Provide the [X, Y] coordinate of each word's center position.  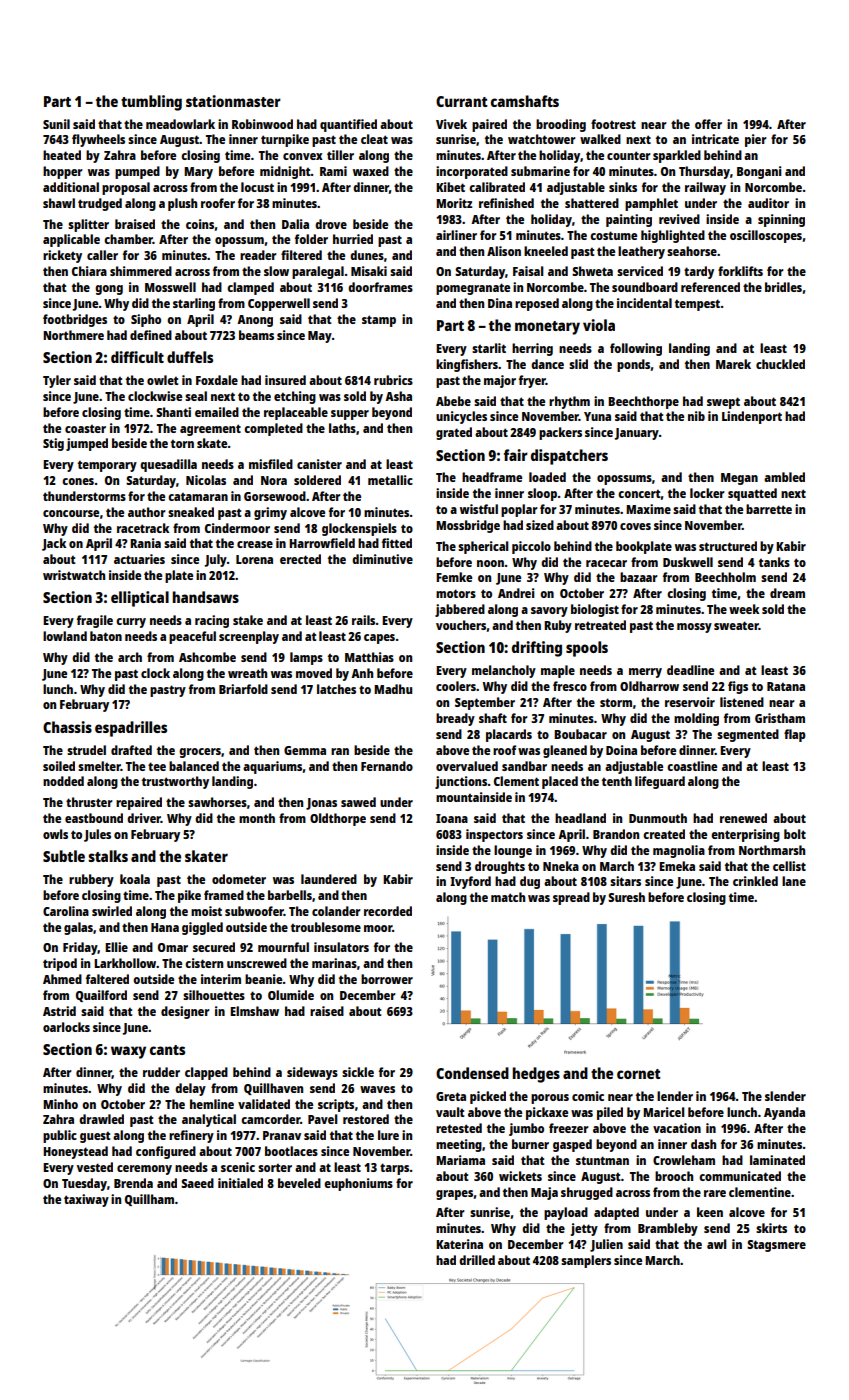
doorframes [380, 287]
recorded [388, 911]
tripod [60, 964]
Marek [733, 364]
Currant [462, 101]
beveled [299, 1183]
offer [708, 124]
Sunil [56, 124]
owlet [162, 380]
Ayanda [784, 1113]
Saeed [197, 1183]
